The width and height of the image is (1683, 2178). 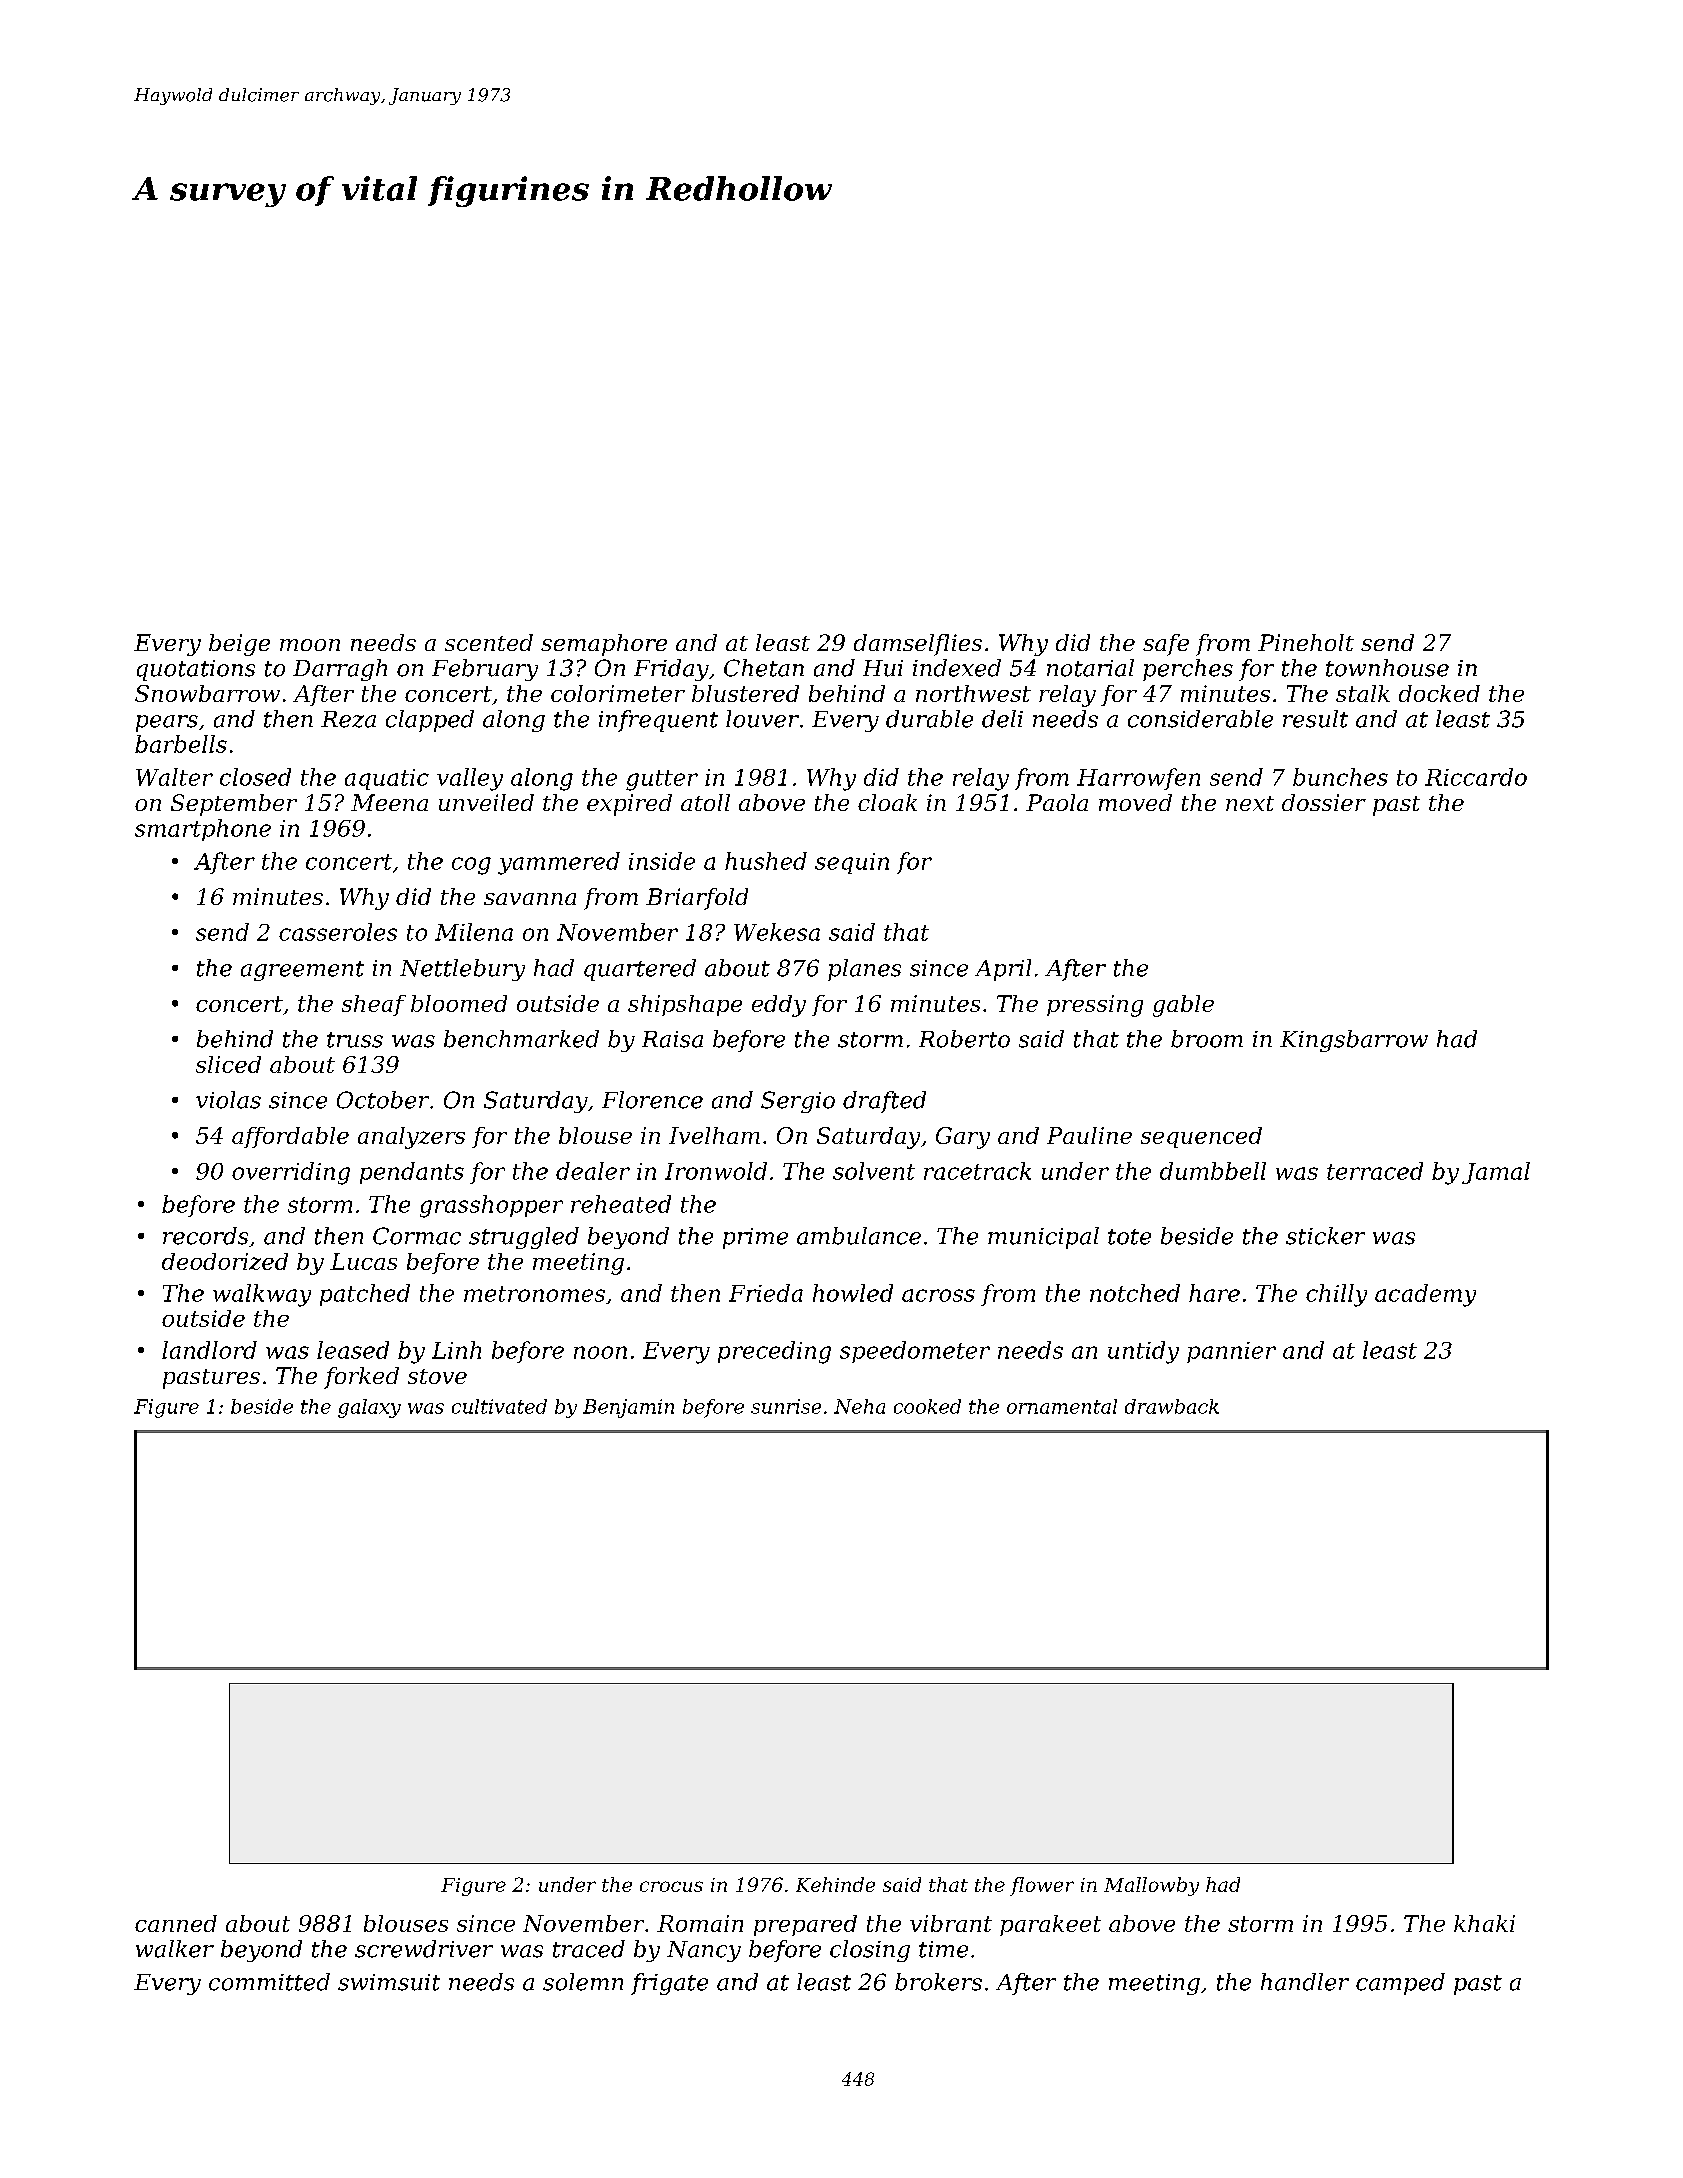 I want to click on Pineholt, so click(x=1306, y=642).
